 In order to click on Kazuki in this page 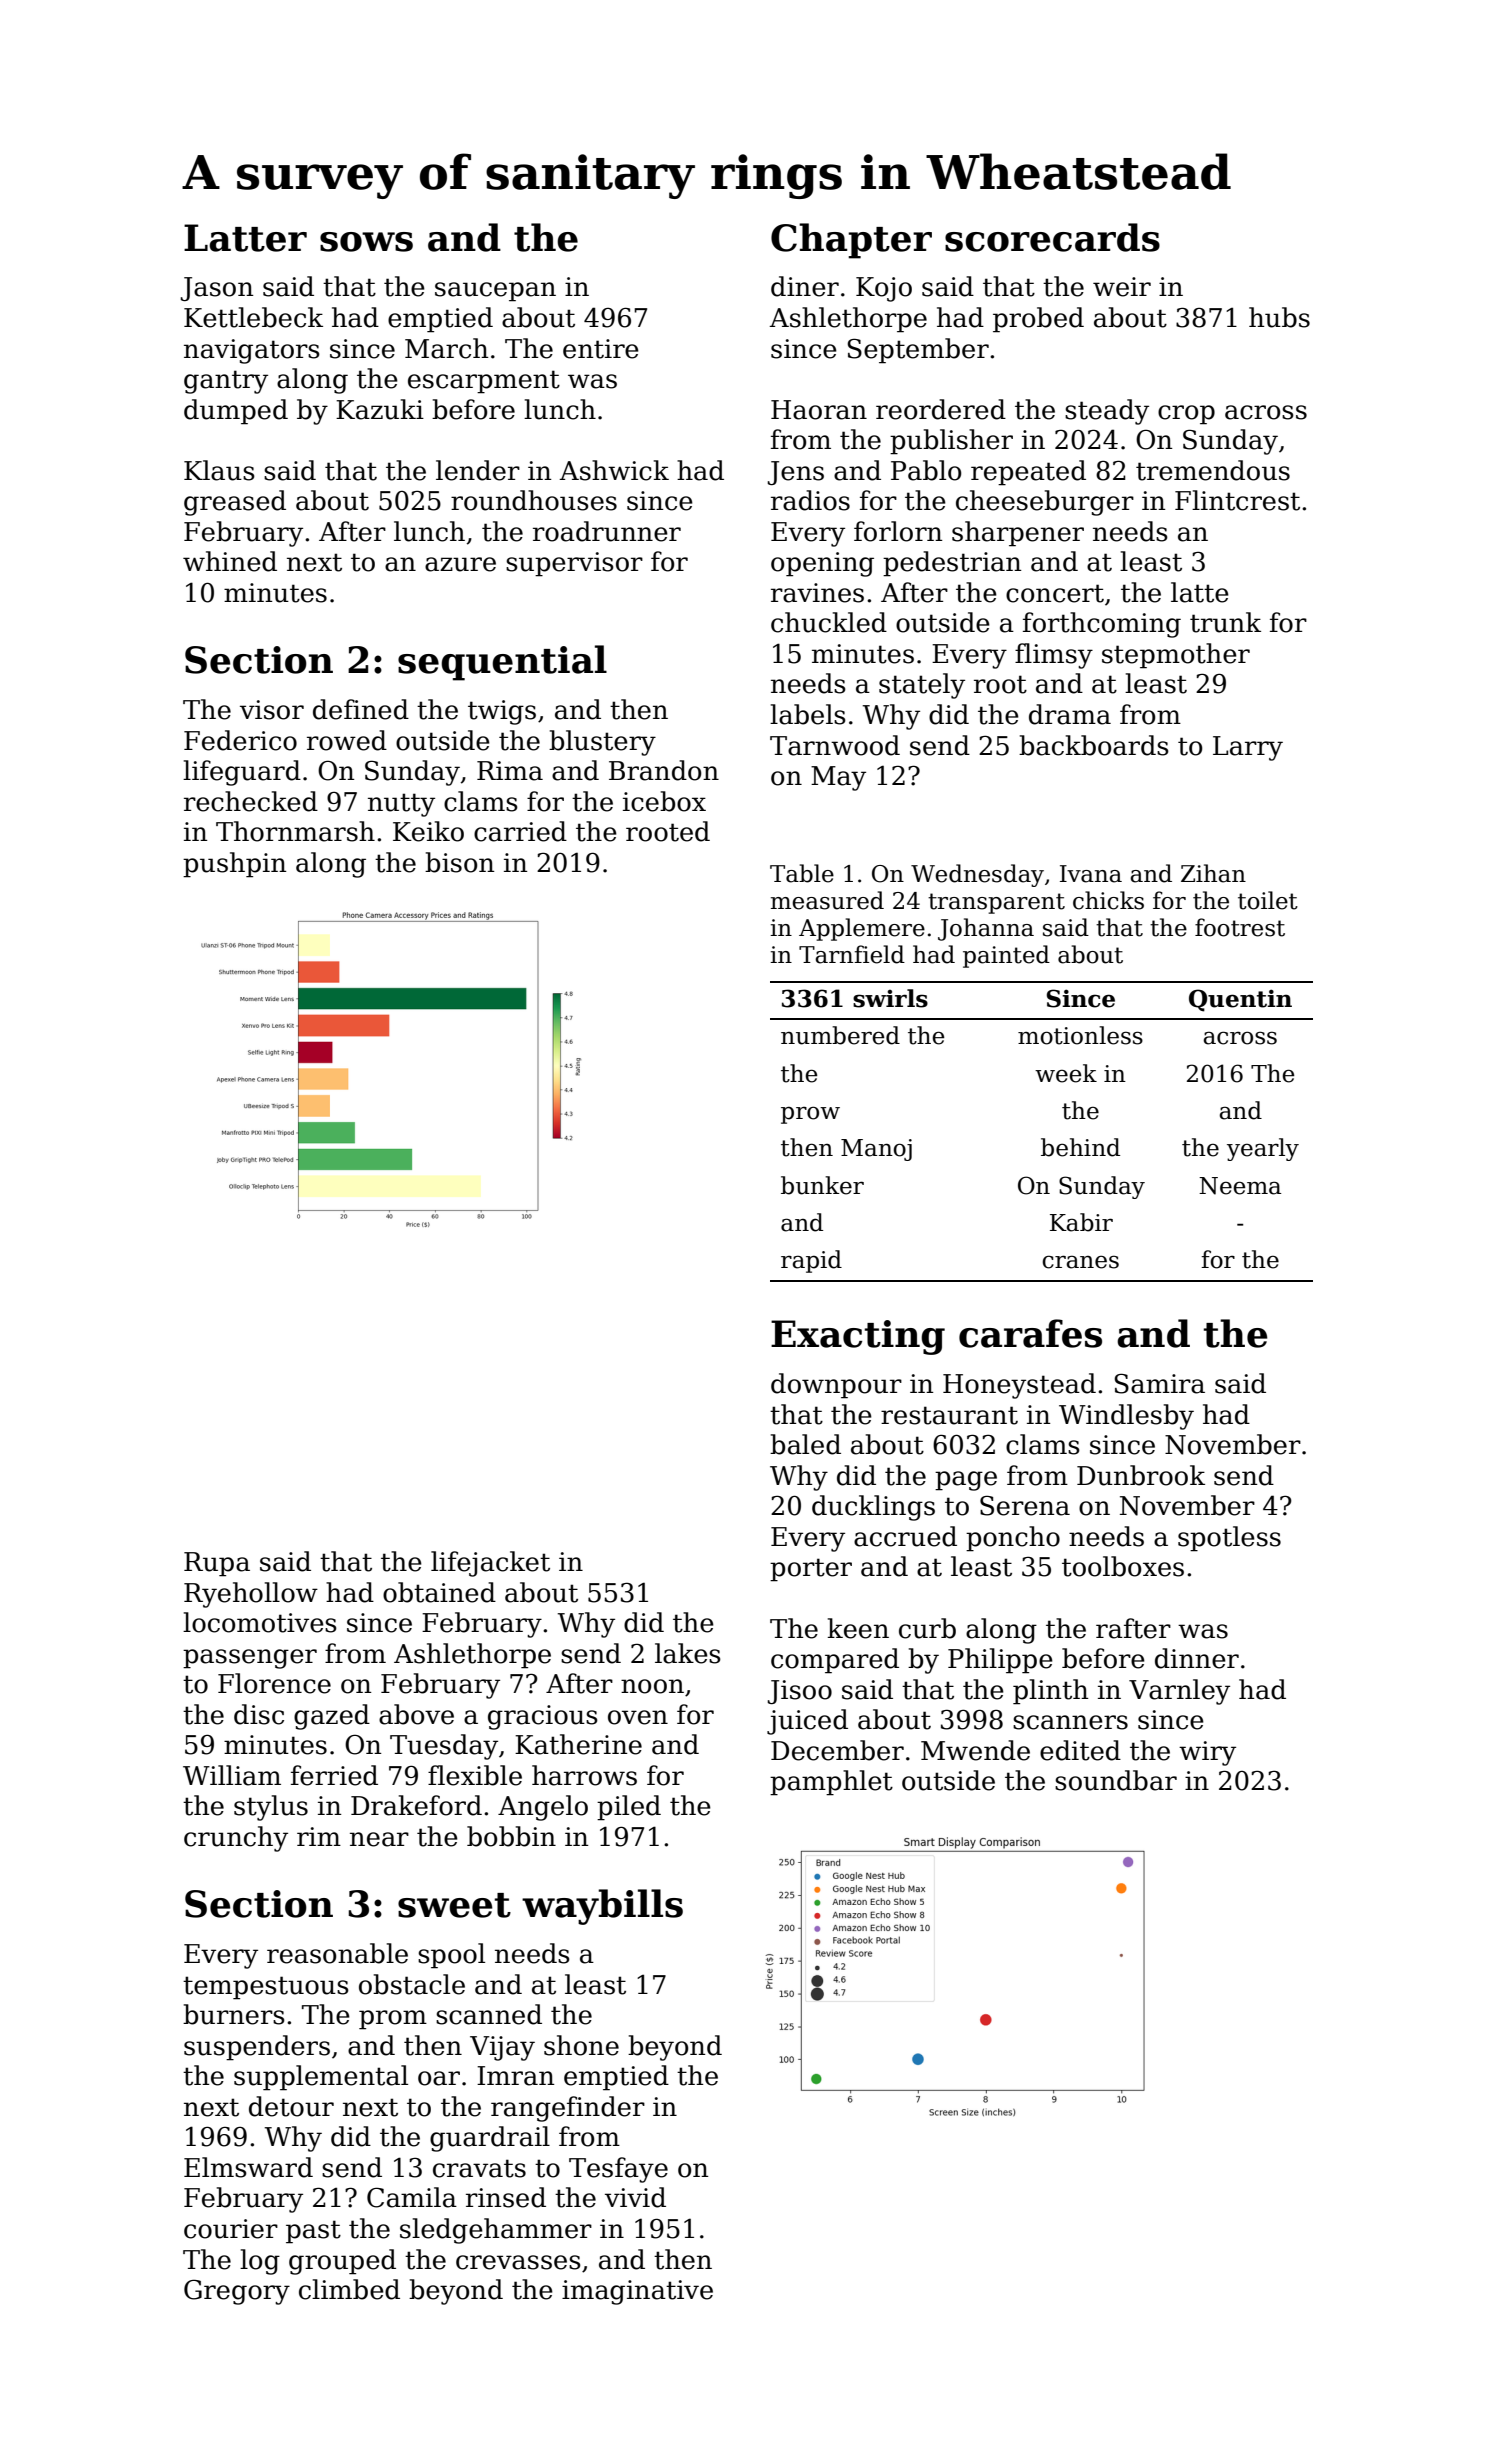, I will do `click(380, 409)`.
